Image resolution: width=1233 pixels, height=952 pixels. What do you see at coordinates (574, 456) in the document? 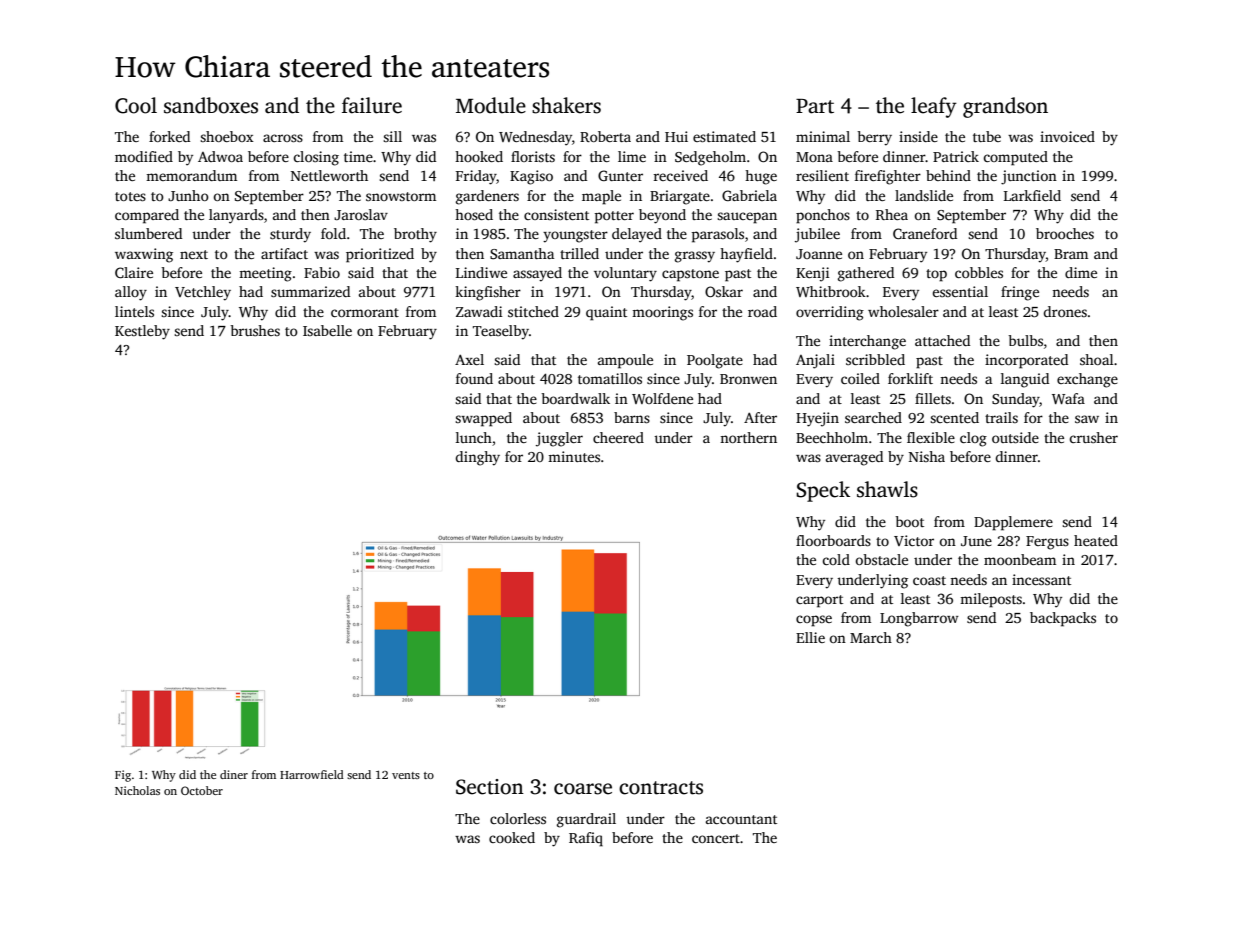
I see `minutes` at bounding box center [574, 456].
